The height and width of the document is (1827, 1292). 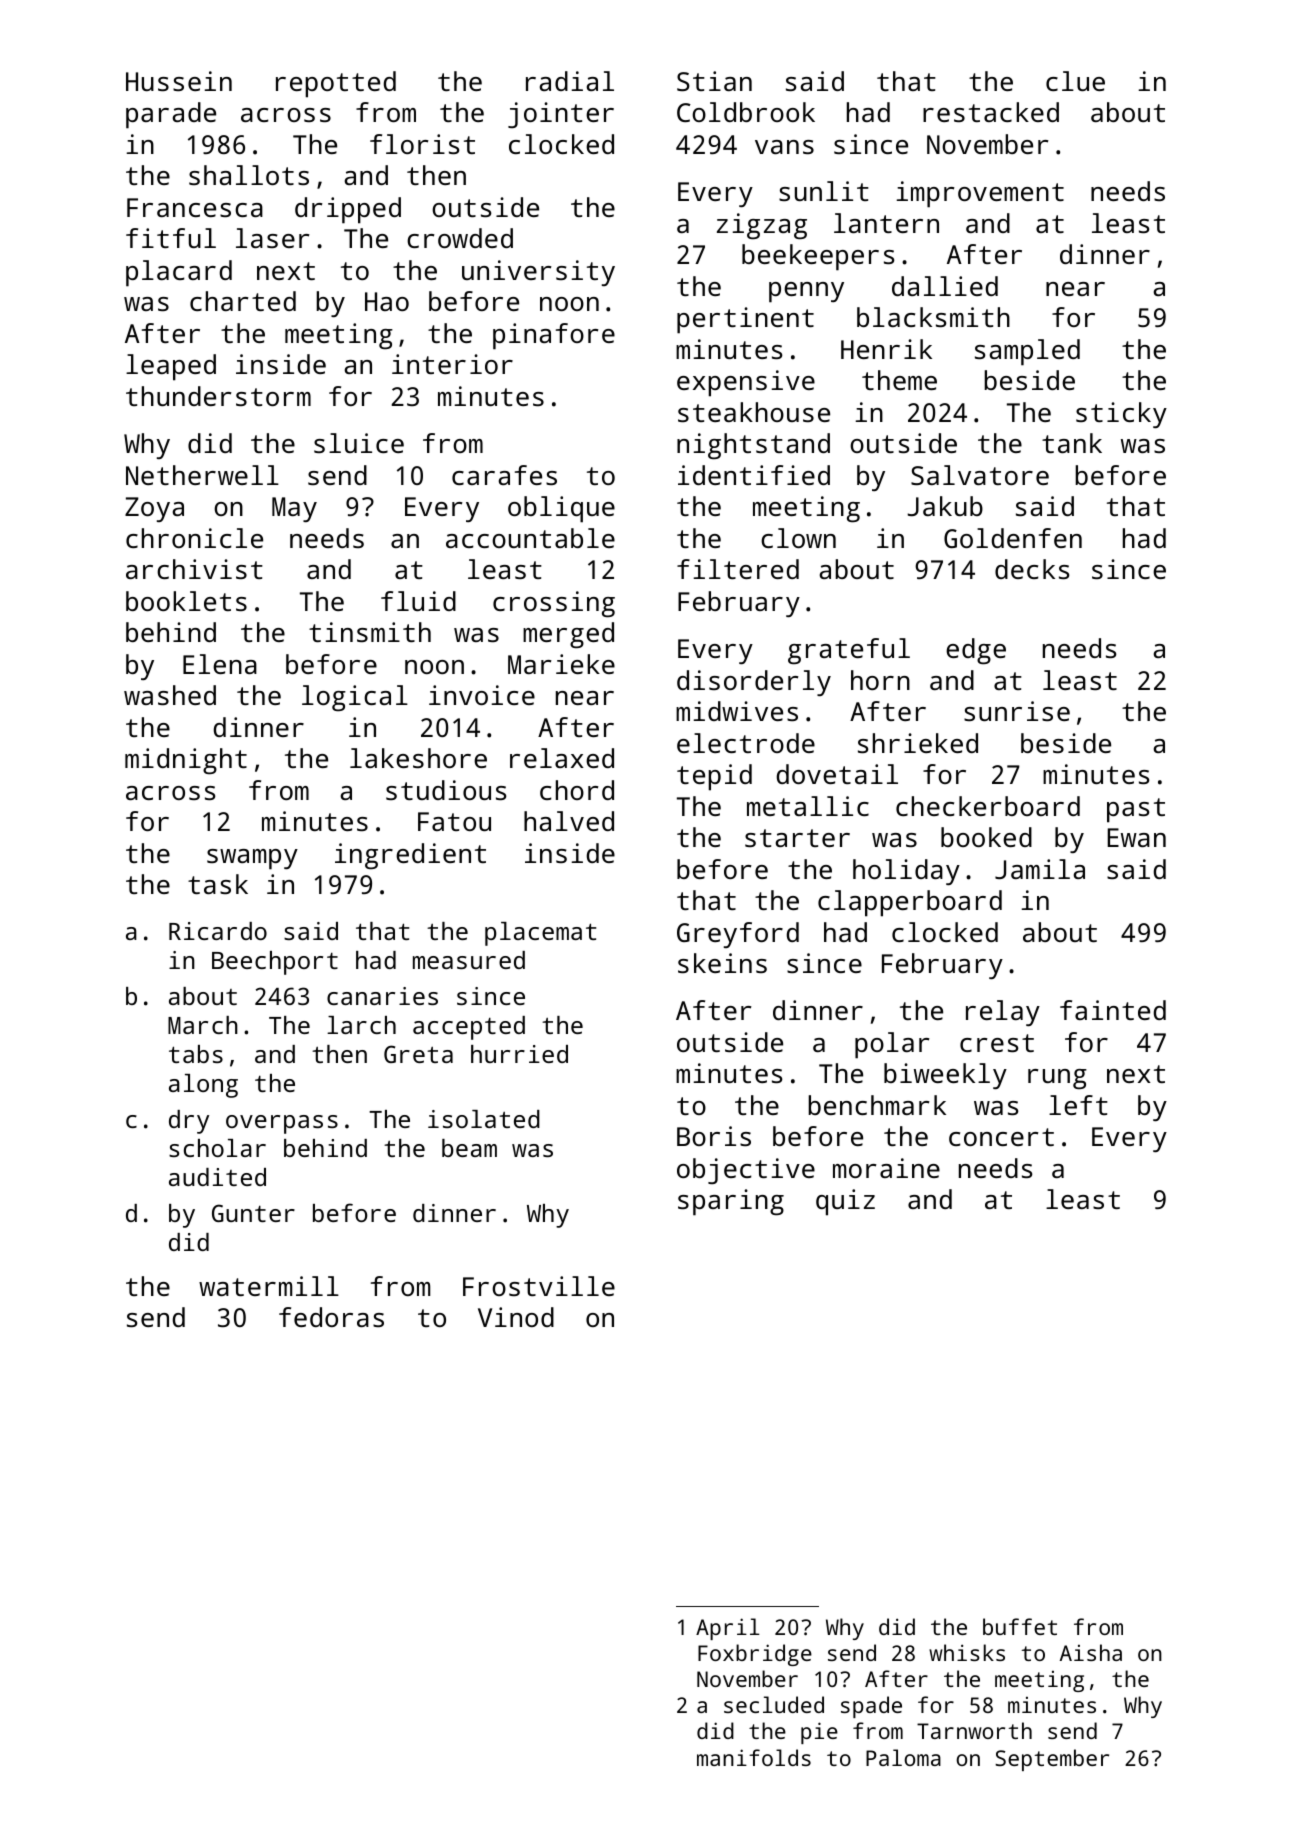 I want to click on logical, so click(x=355, y=698).
